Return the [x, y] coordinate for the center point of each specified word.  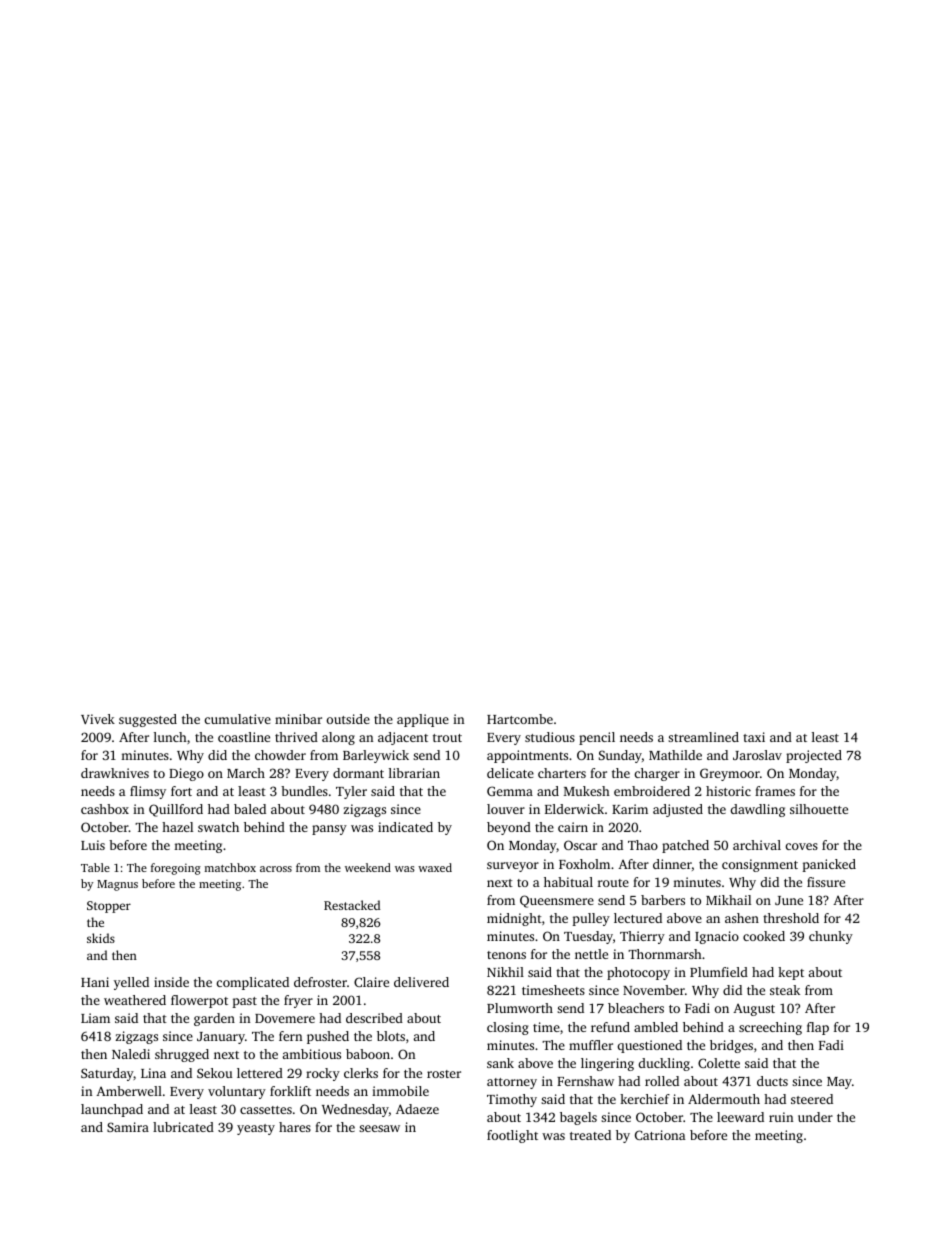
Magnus [117, 885]
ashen [742, 918]
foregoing [176, 869]
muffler [591, 1045]
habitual [568, 882]
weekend [368, 867]
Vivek [98, 719]
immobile [400, 1091]
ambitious [312, 1054]
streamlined [703, 737]
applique [423, 720]
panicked [829, 865]
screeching [770, 1028]
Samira [128, 1127]
